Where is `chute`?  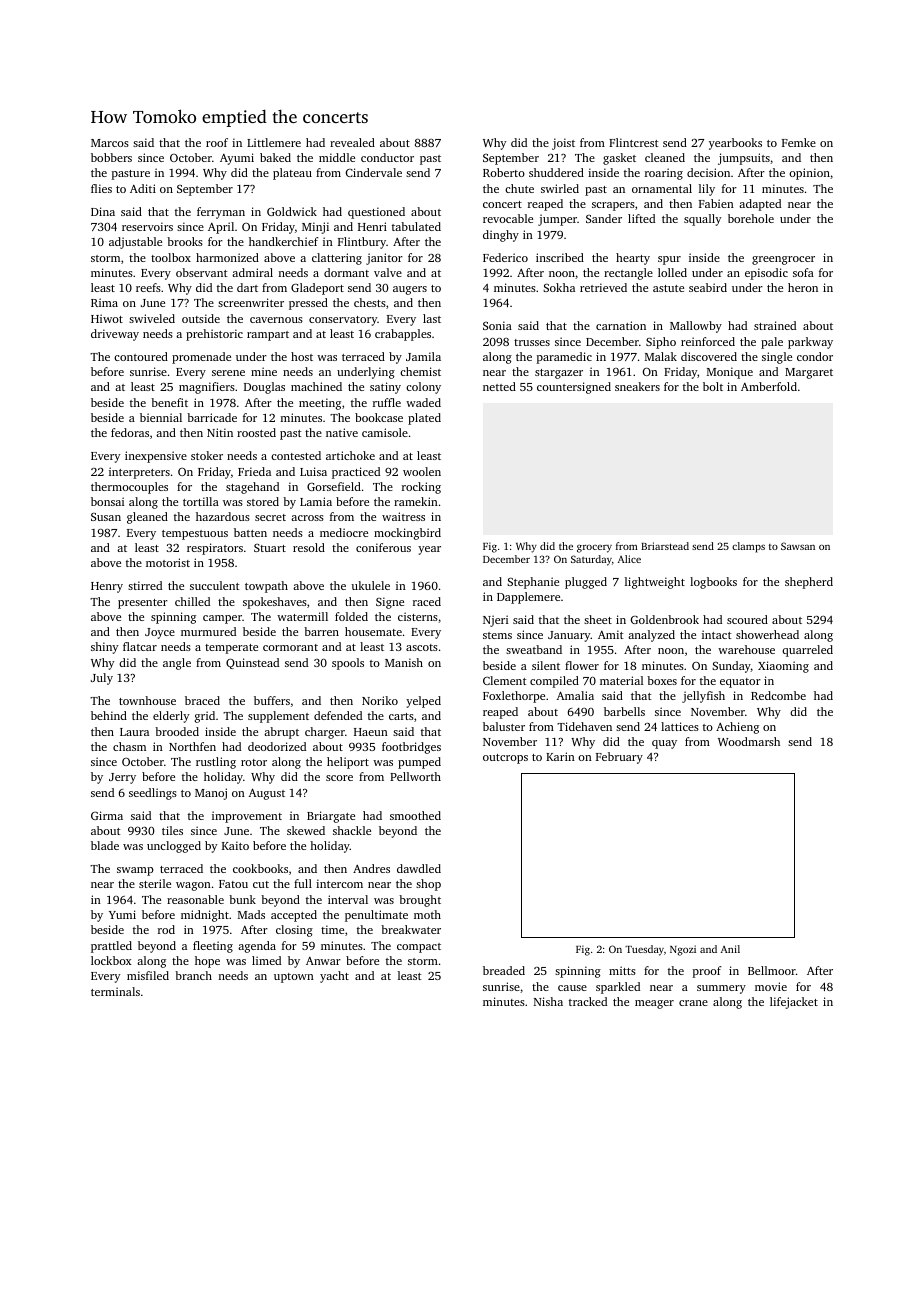 chute is located at coordinates (519, 188).
